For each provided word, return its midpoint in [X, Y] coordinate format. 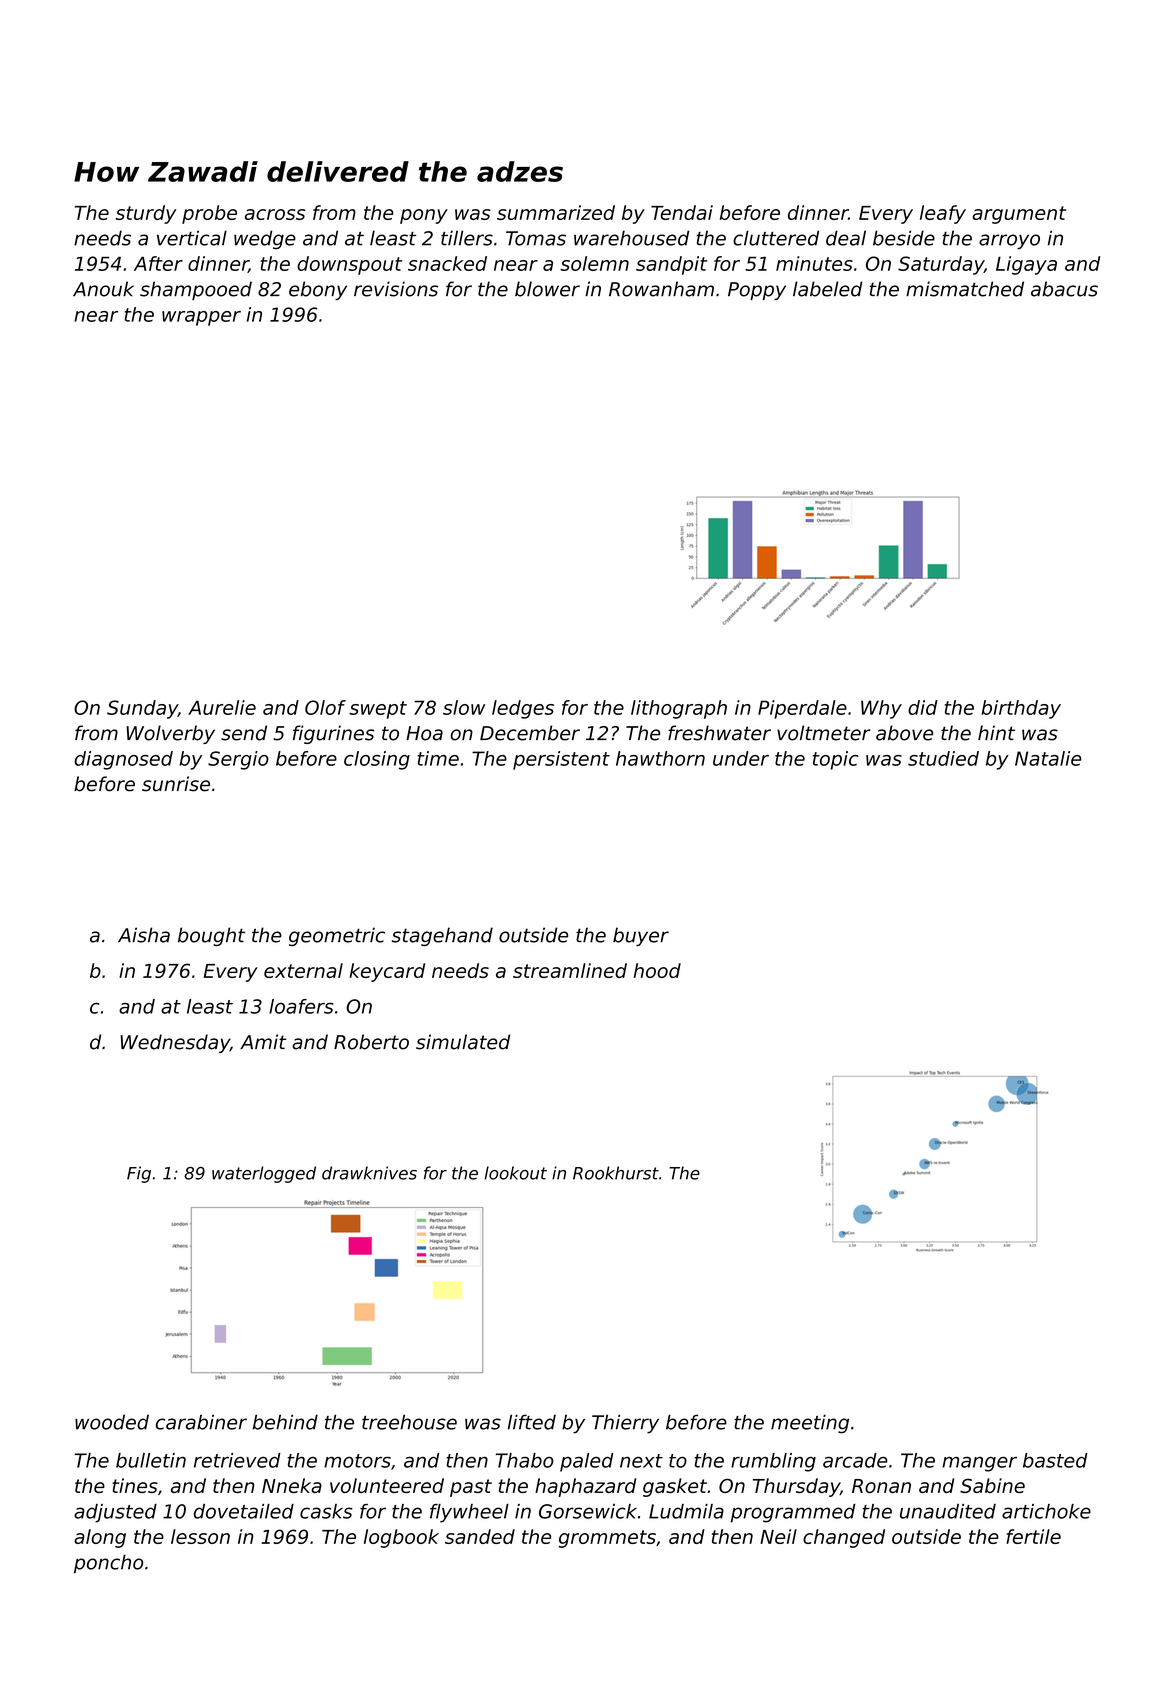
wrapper [201, 318]
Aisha [144, 935]
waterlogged [264, 1174]
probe [209, 214]
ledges [523, 709]
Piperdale [802, 709]
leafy [943, 214]
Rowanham [661, 289]
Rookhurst [616, 1173]
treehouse [409, 1422]
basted [1055, 1460]
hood [657, 970]
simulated [463, 1042]
